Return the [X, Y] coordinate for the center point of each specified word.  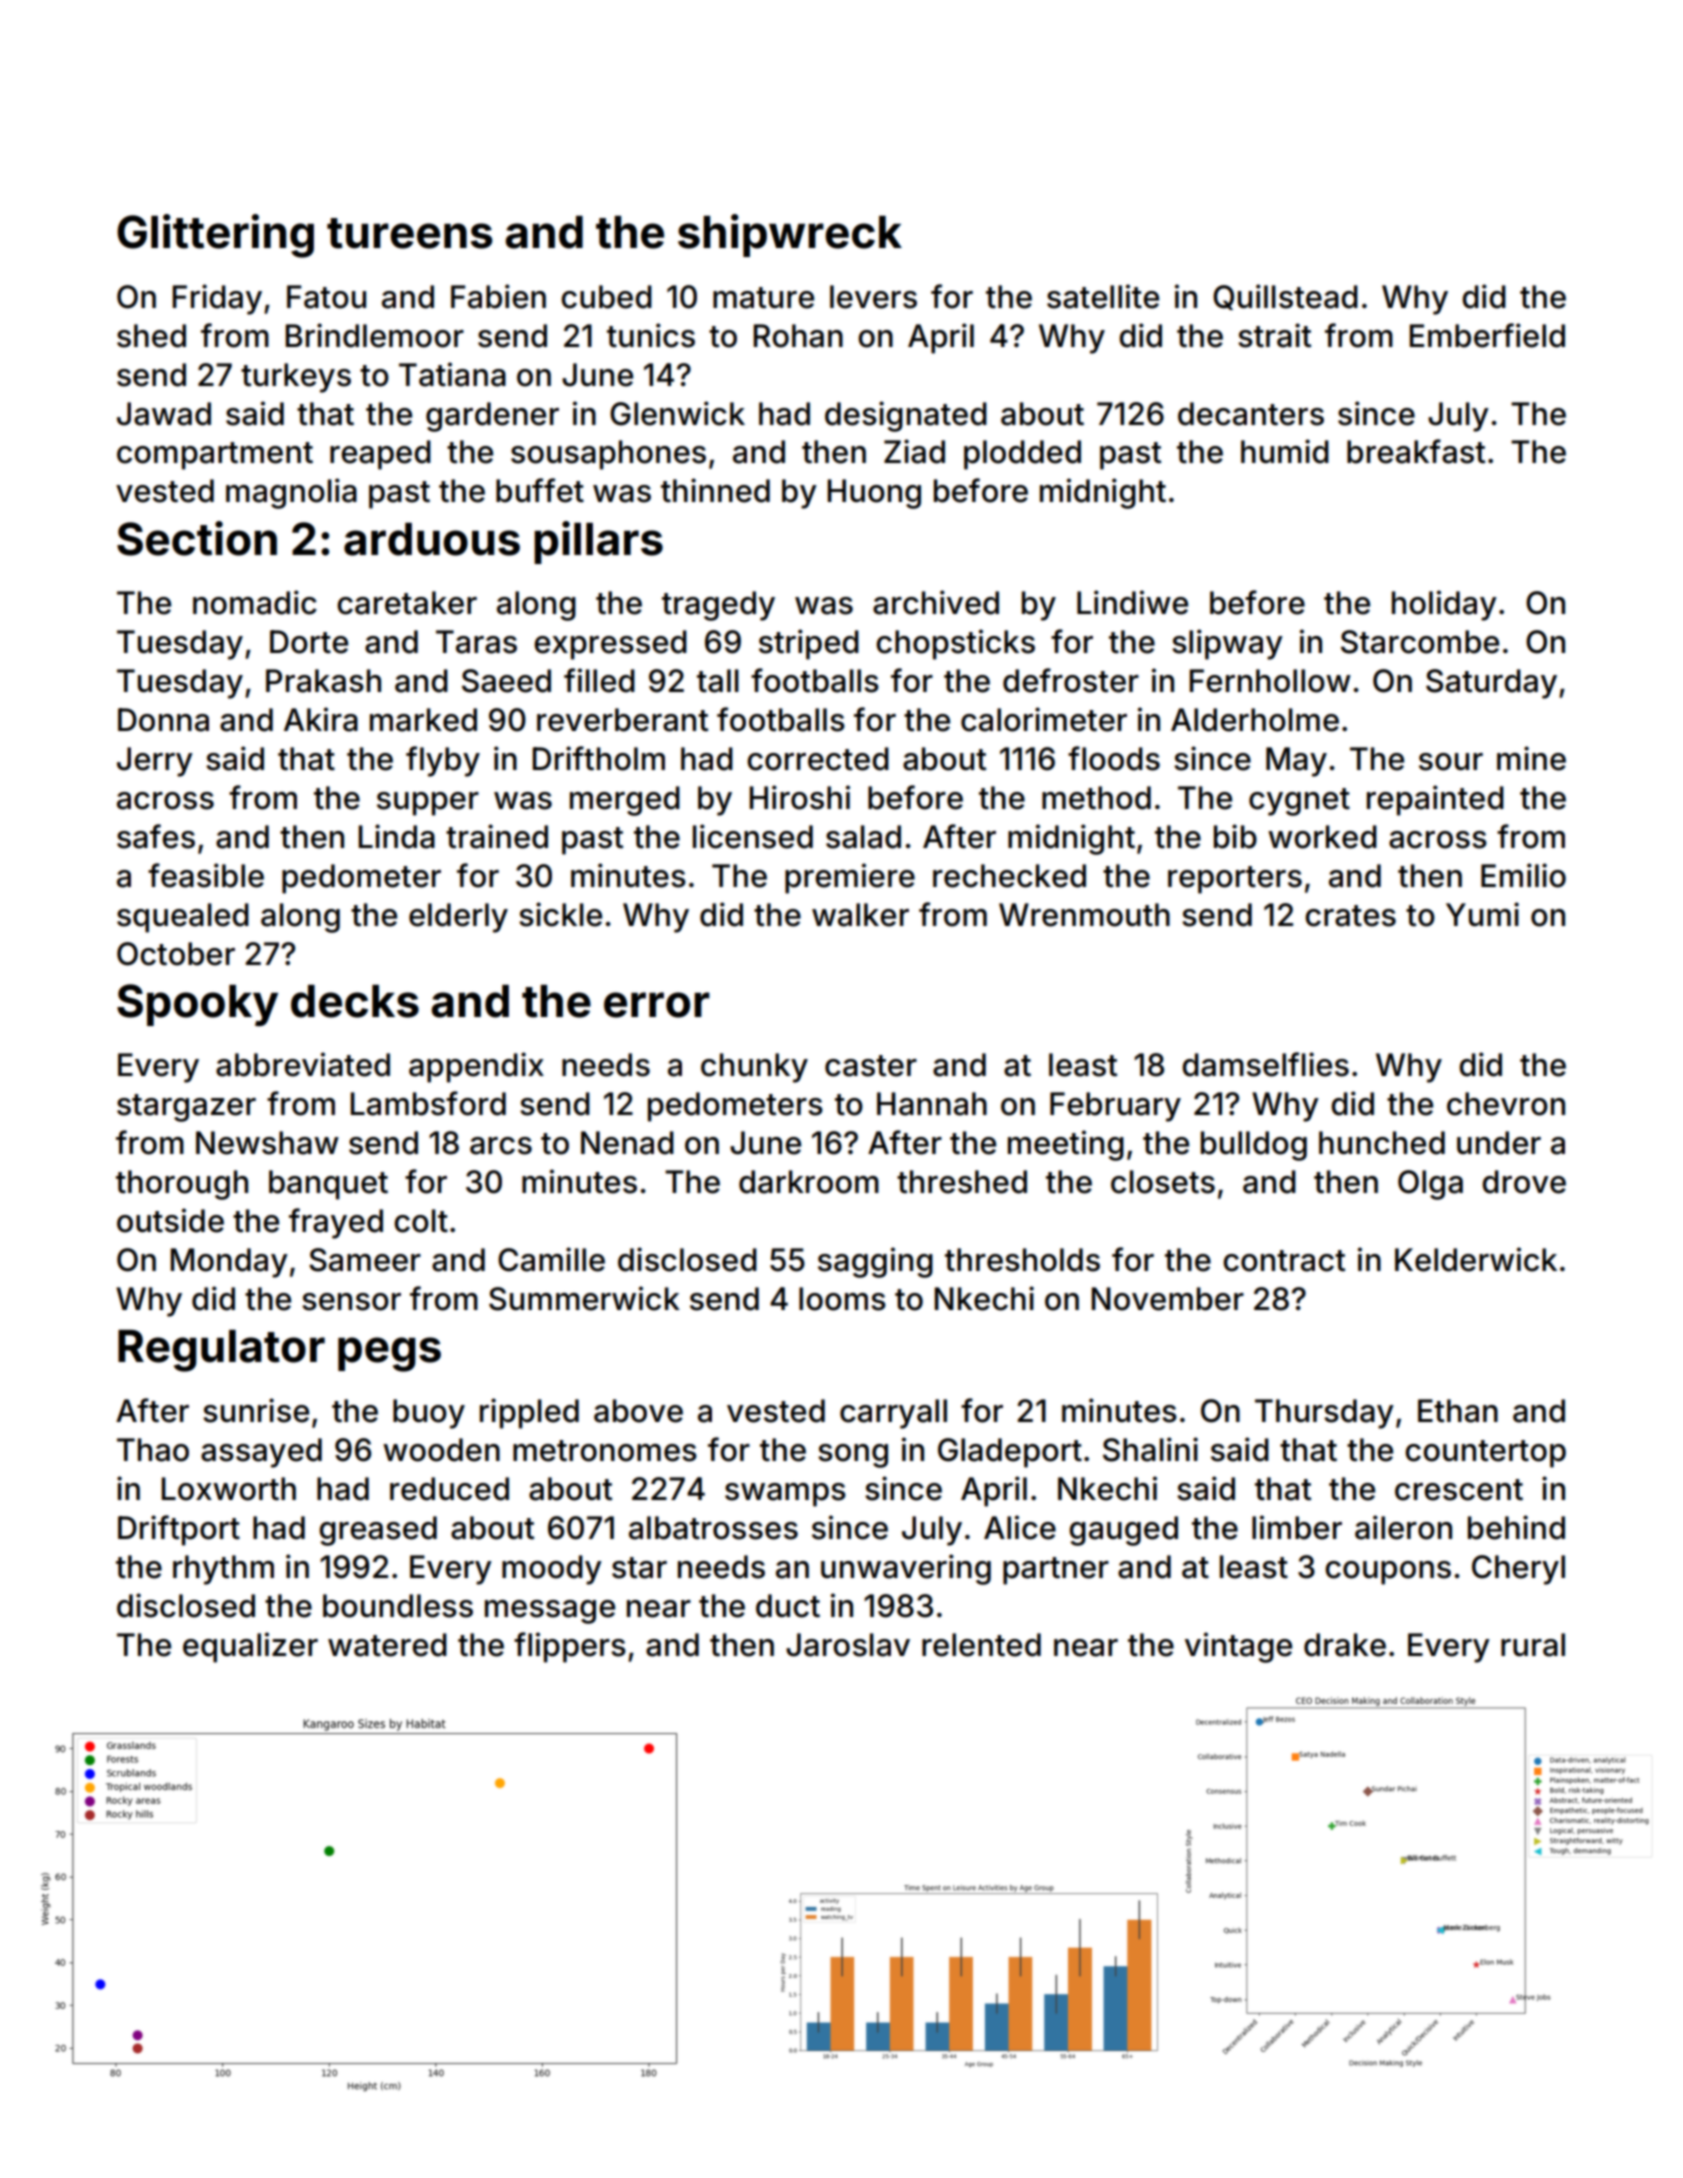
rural [1533, 1645]
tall [718, 681]
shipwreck [790, 235]
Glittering [215, 236]
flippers [570, 1647]
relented [981, 1645]
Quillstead [1285, 297]
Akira [321, 719]
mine [1531, 758]
